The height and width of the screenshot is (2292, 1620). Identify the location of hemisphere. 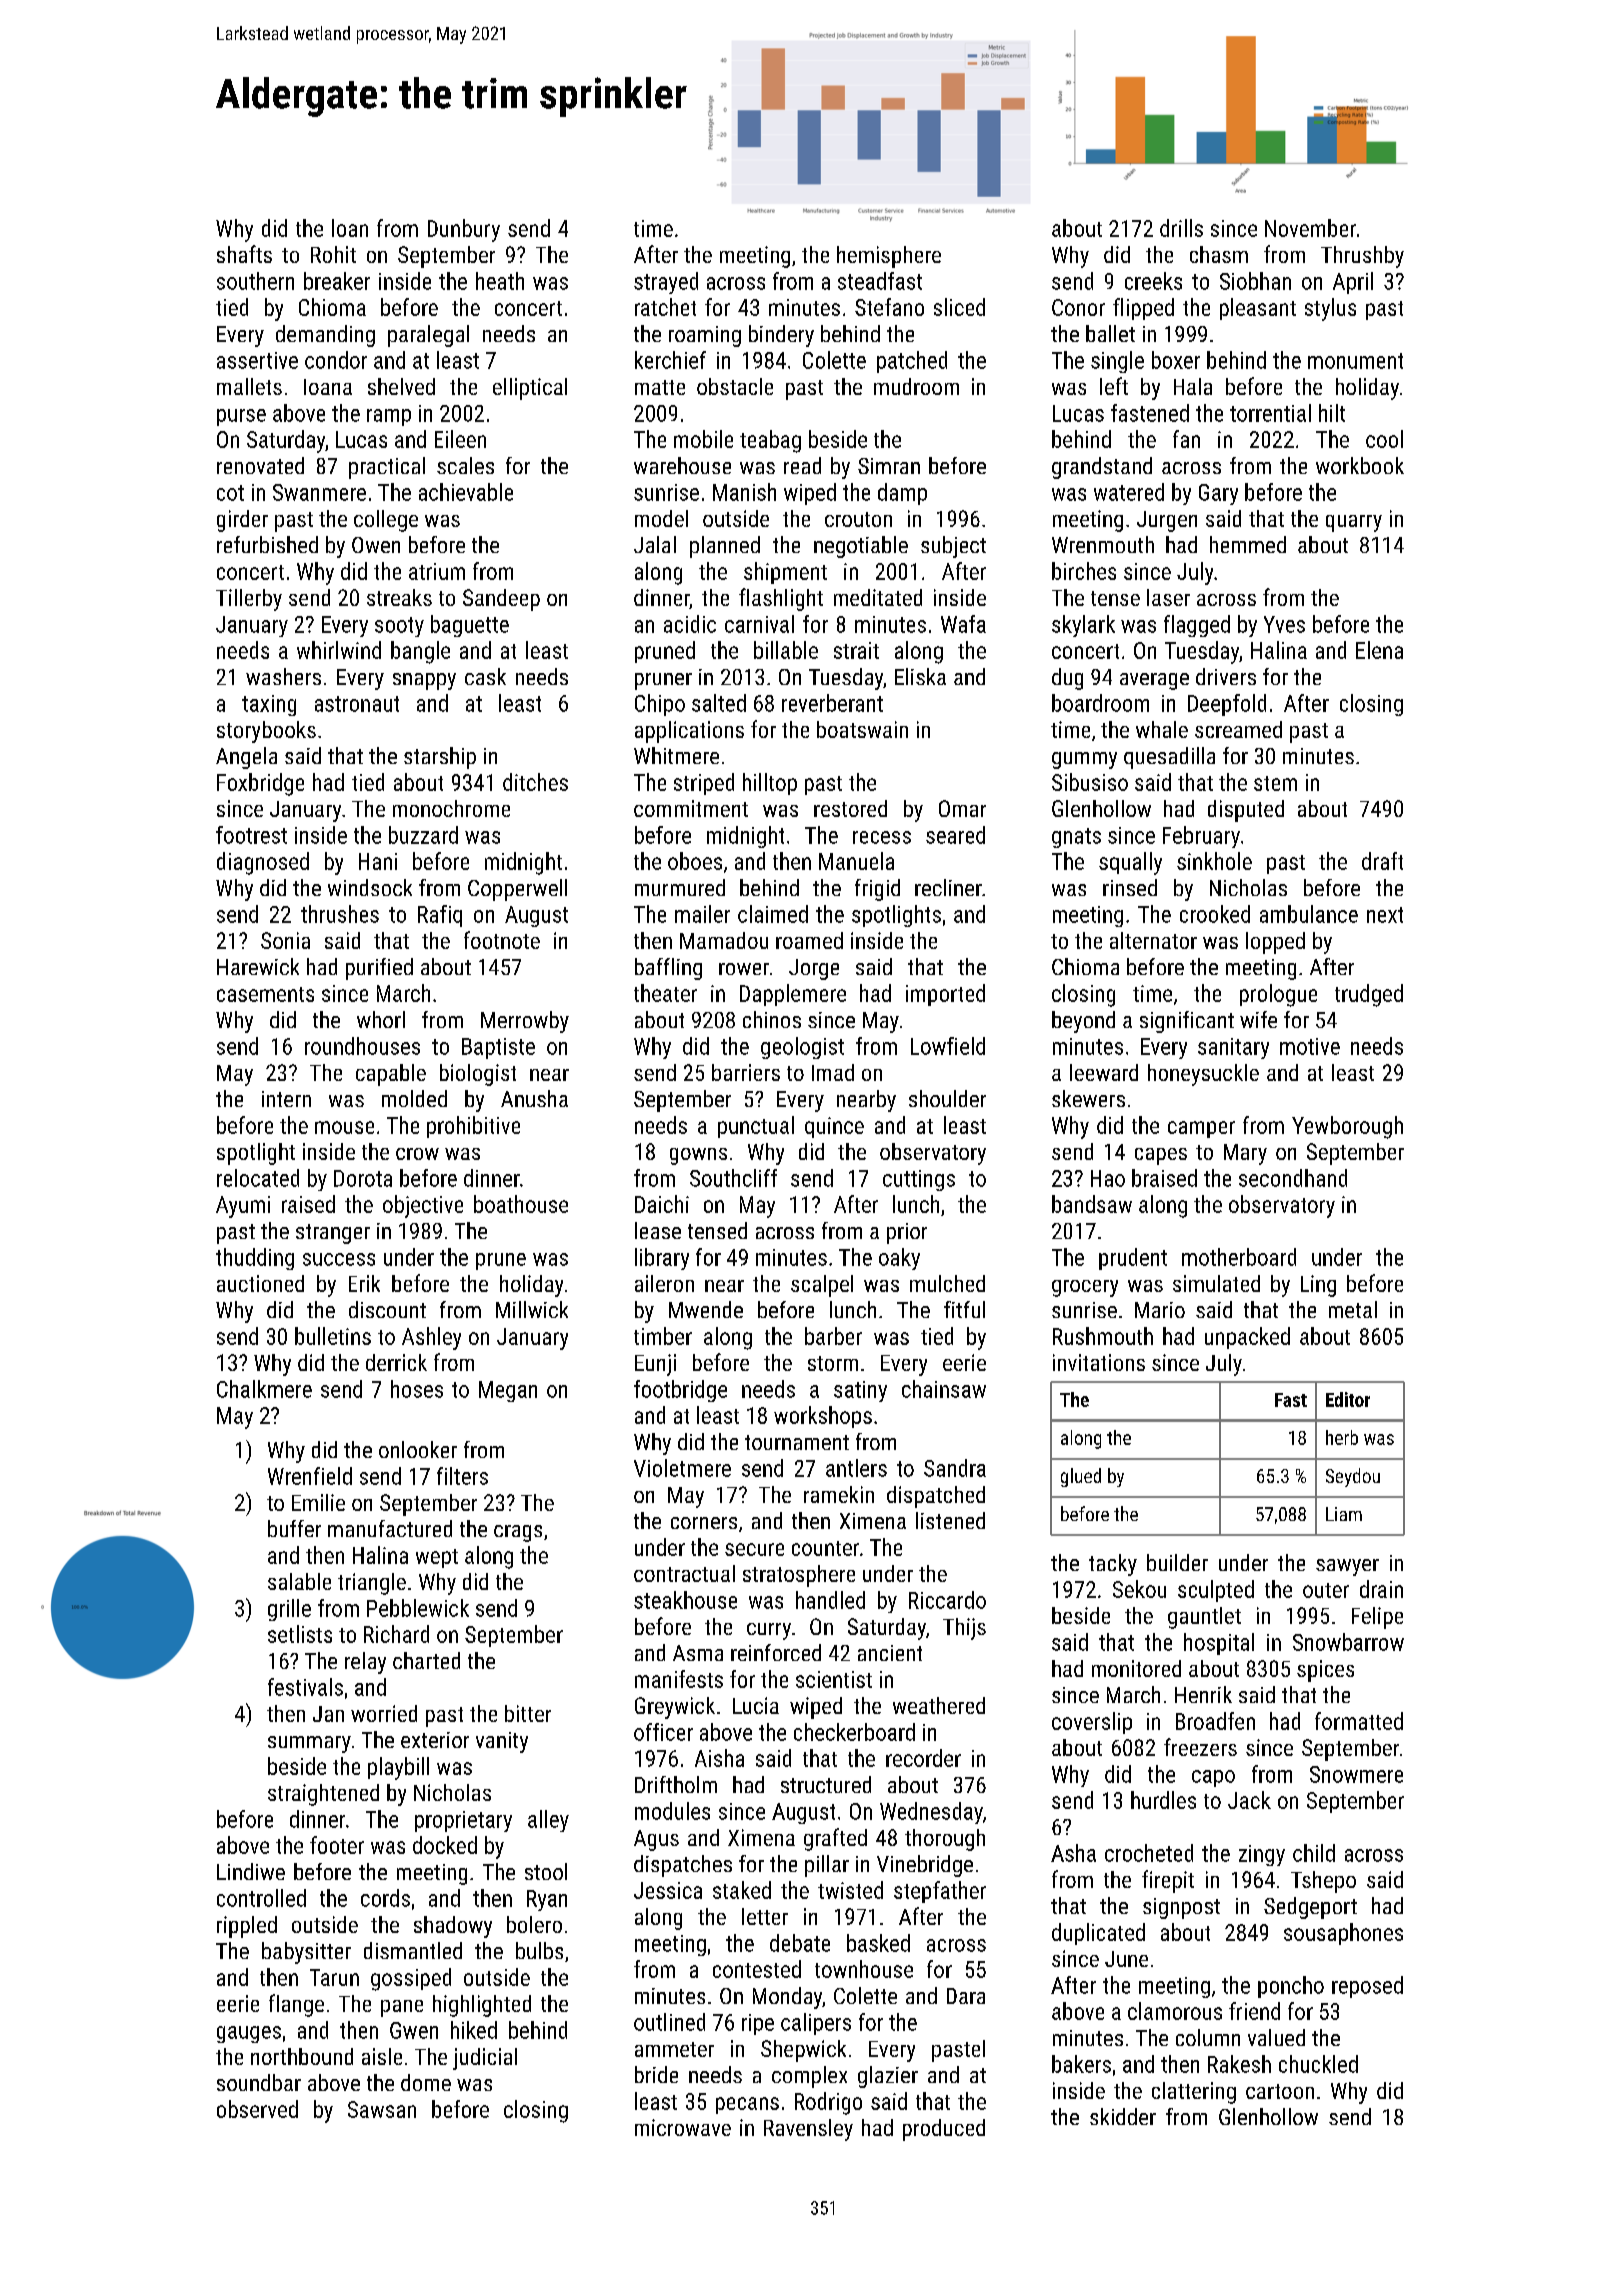
(889, 257).
